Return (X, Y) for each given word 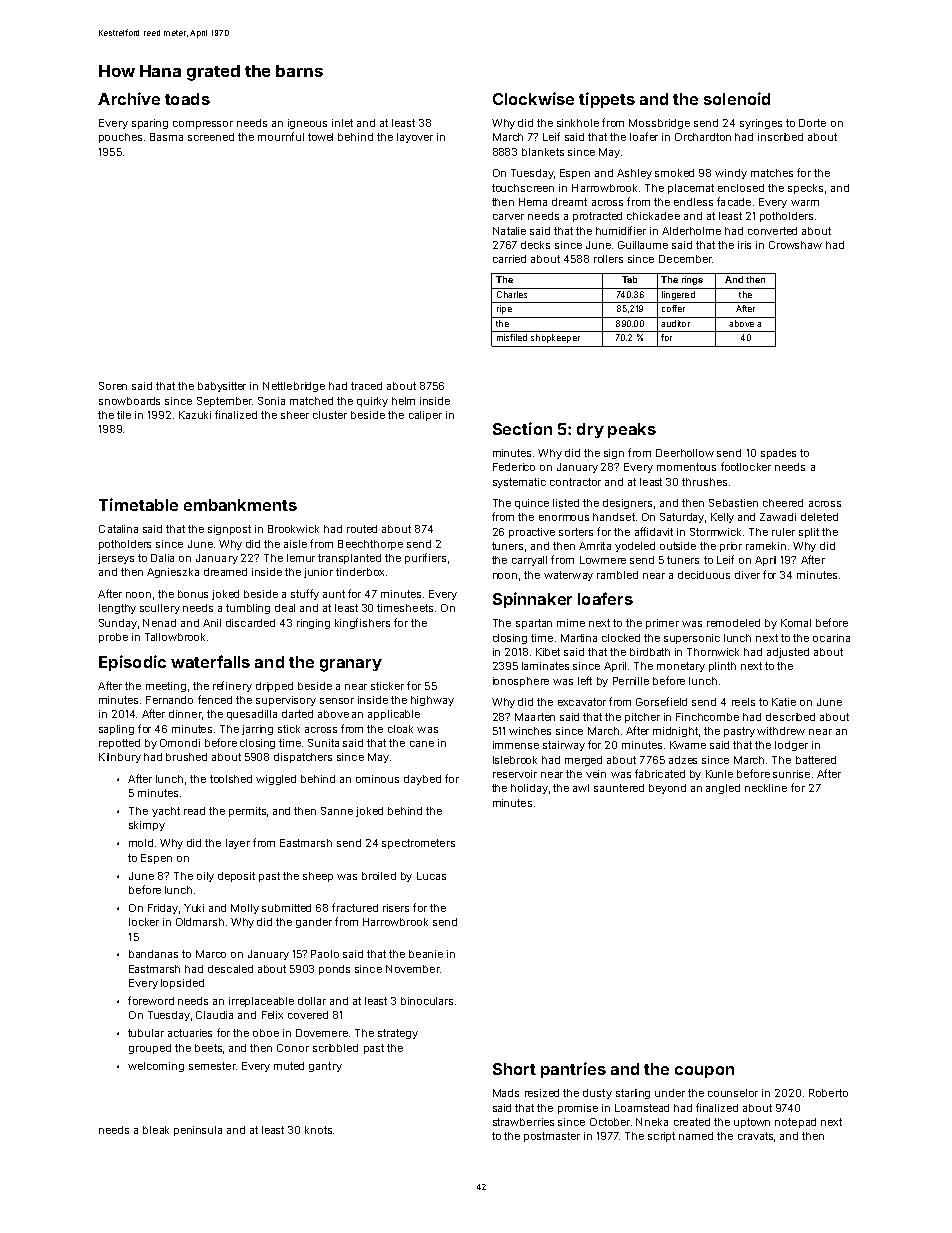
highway (432, 701)
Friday (163, 909)
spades (778, 454)
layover (415, 138)
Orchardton (703, 137)
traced (366, 386)
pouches (120, 138)
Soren (113, 386)
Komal (796, 623)
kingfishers (362, 623)
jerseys (116, 559)
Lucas (431, 876)
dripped (274, 687)
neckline (766, 788)
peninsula (198, 1131)
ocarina (831, 638)
